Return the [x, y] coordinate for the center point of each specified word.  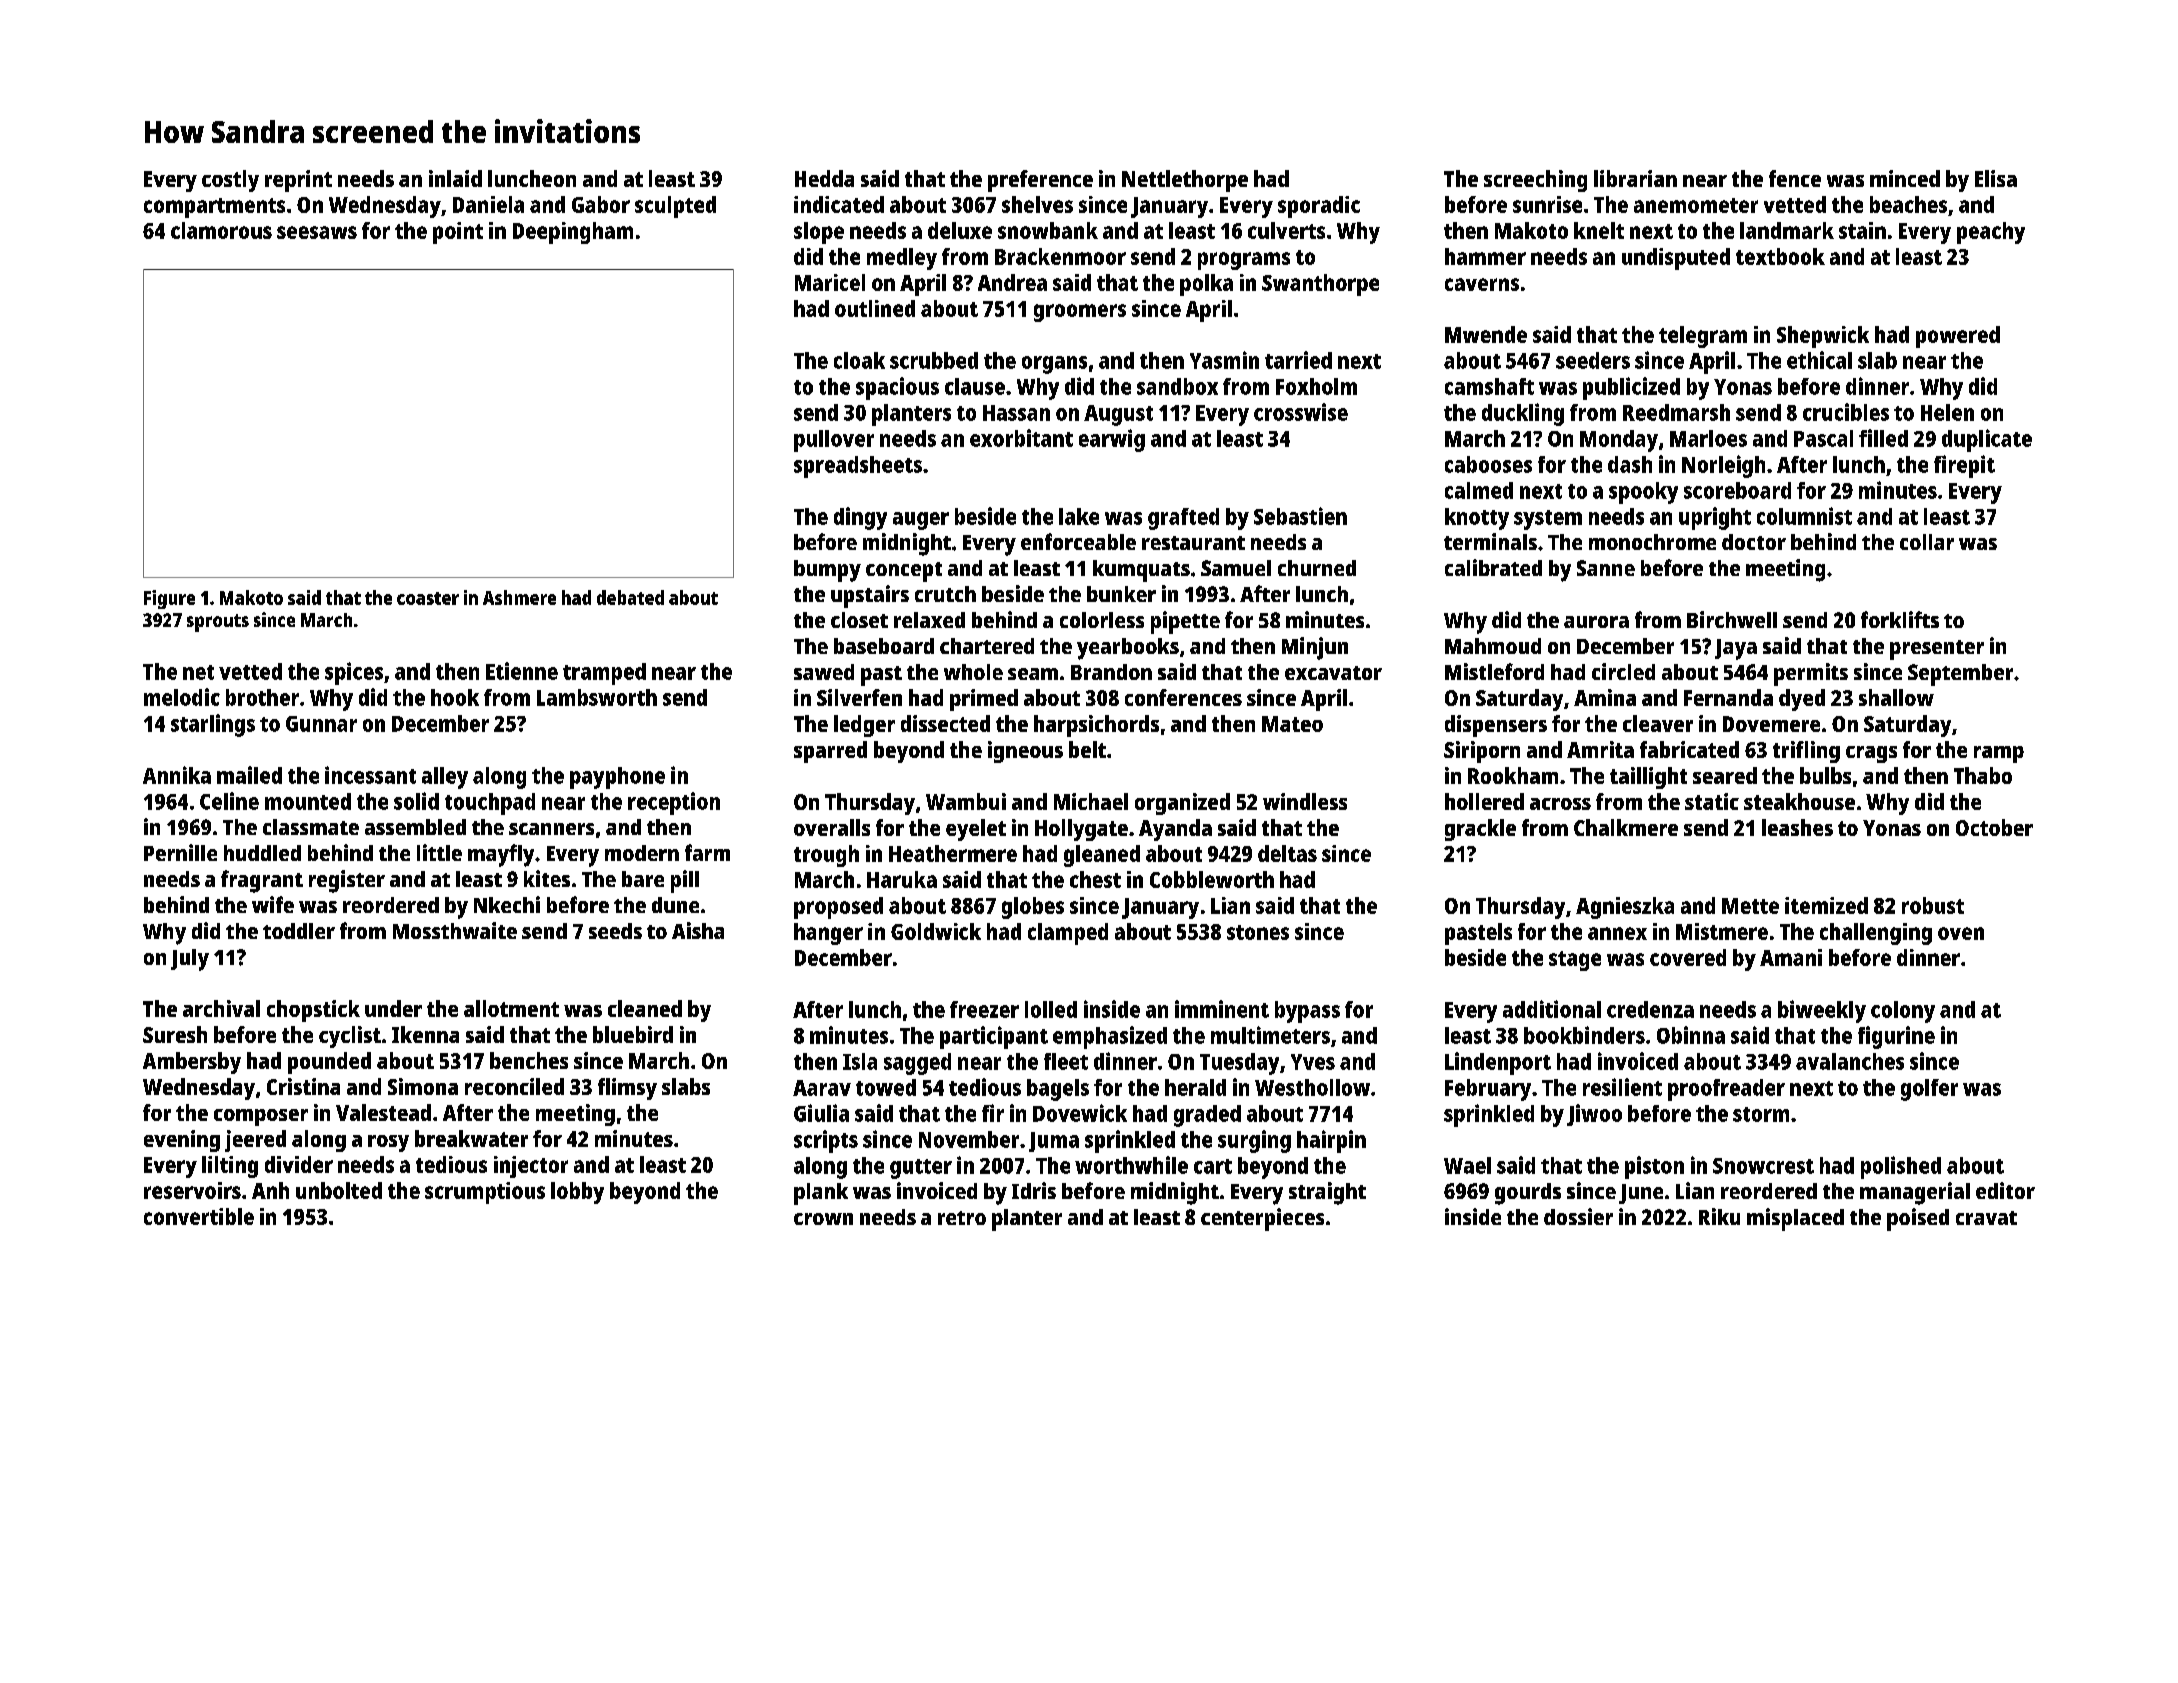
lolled [1051, 1009]
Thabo [1983, 775]
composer [261, 1117]
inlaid [455, 178]
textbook [1780, 256]
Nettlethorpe [1185, 181]
